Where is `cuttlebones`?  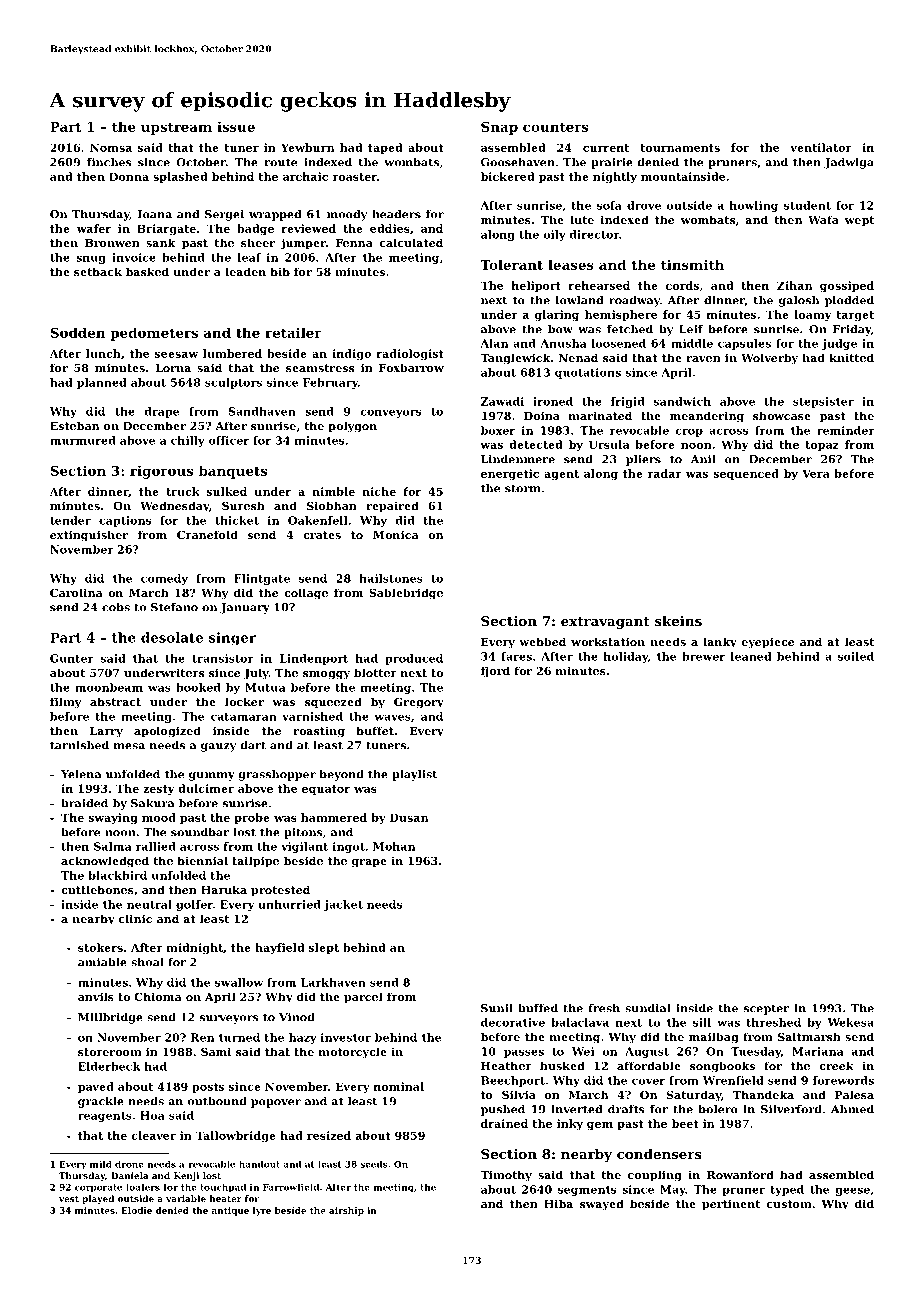 cuttlebones is located at coordinates (97, 889).
